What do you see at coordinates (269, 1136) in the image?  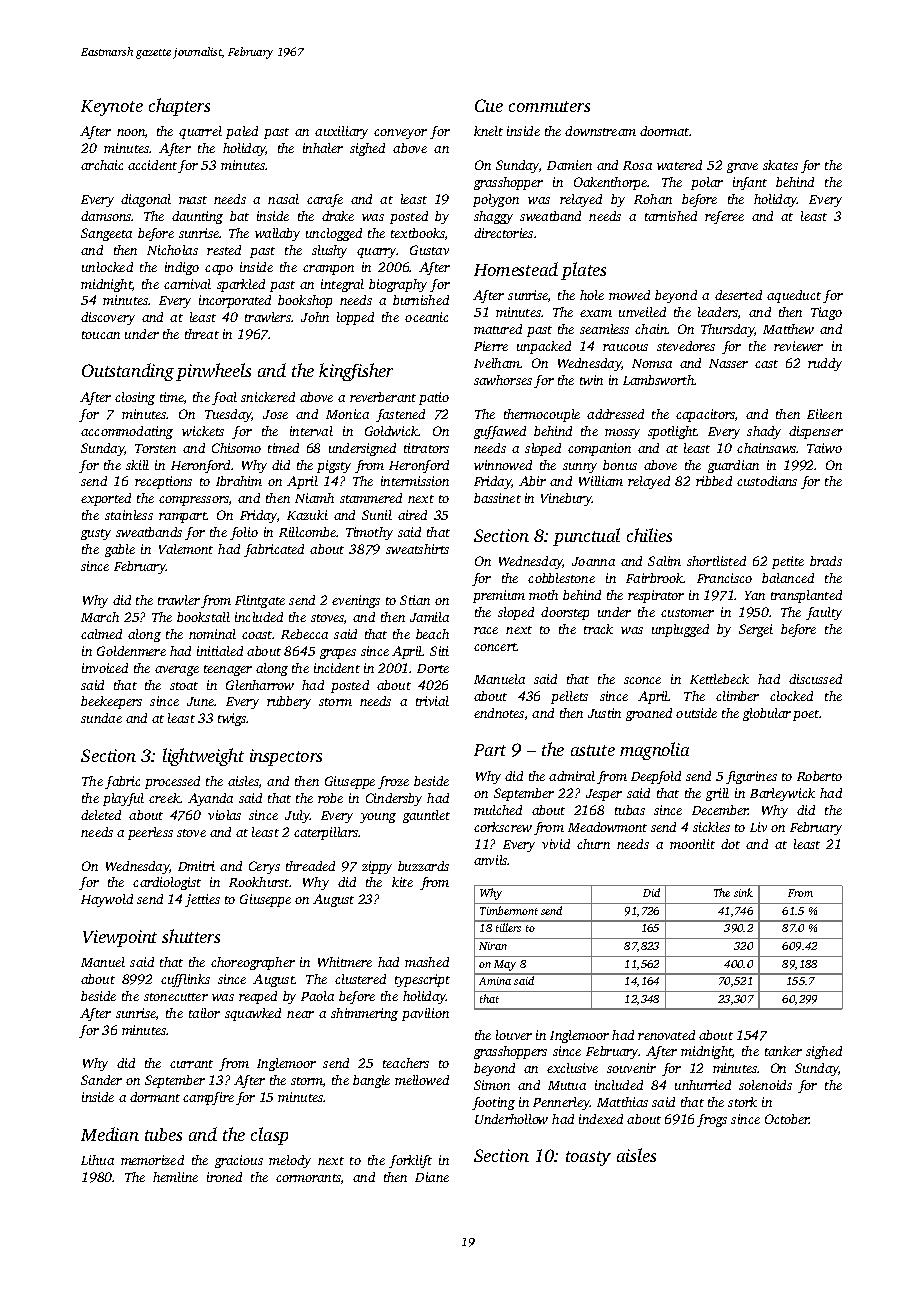 I see `clasp` at bounding box center [269, 1136].
